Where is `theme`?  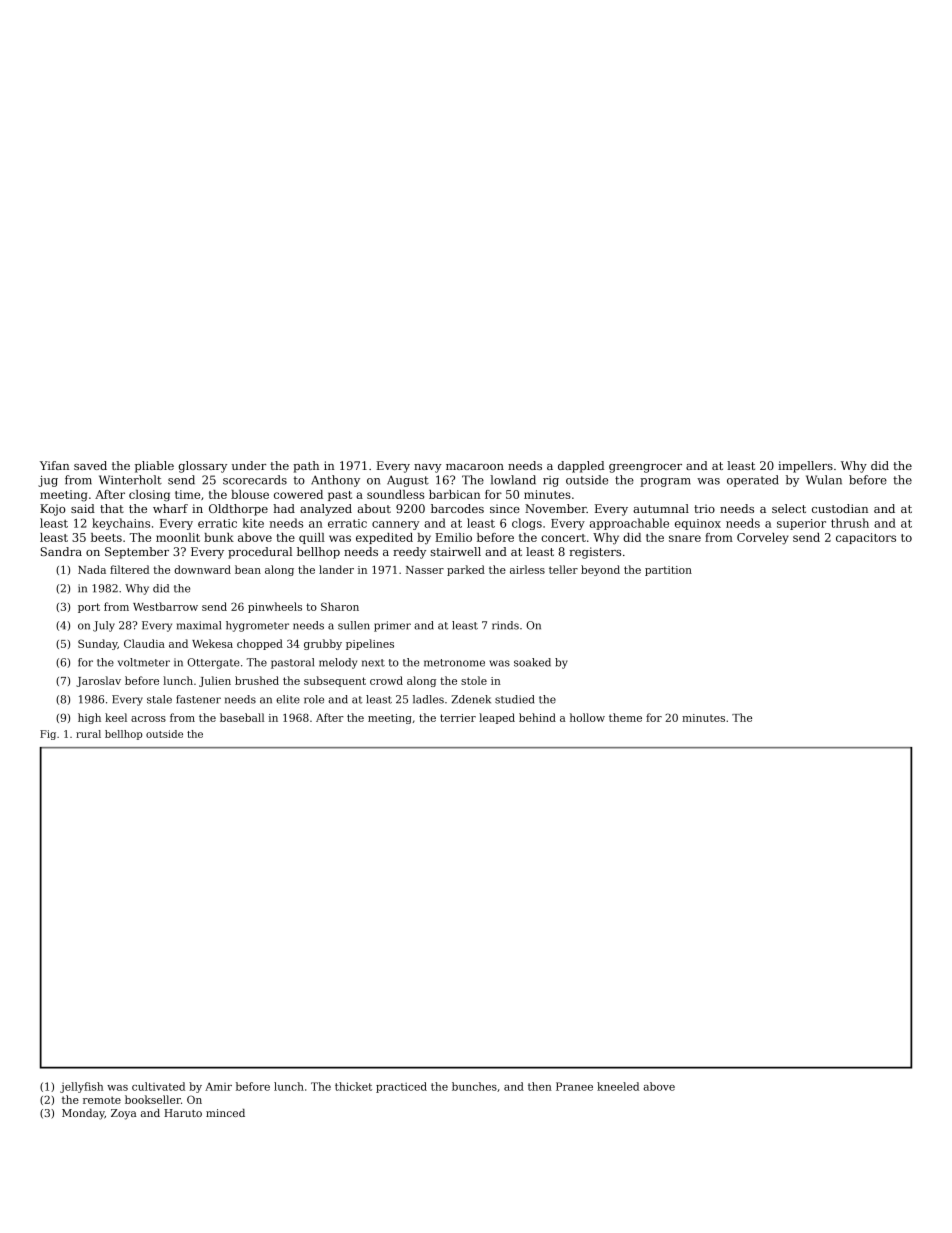
theme is located at coordinates (625, 717).
